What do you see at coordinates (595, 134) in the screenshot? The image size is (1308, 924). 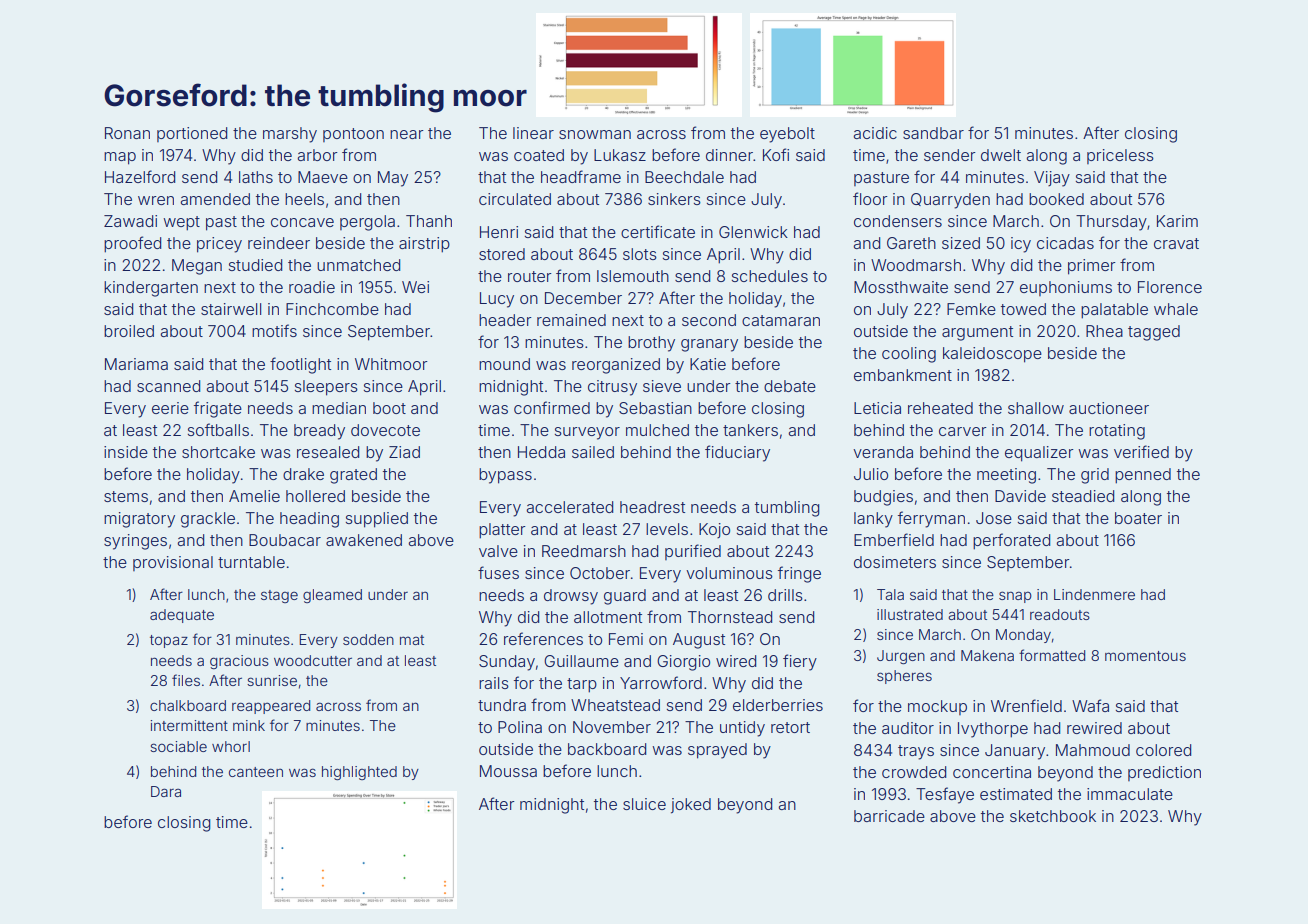 I see `snowman` at bounding box center [595, 134].
